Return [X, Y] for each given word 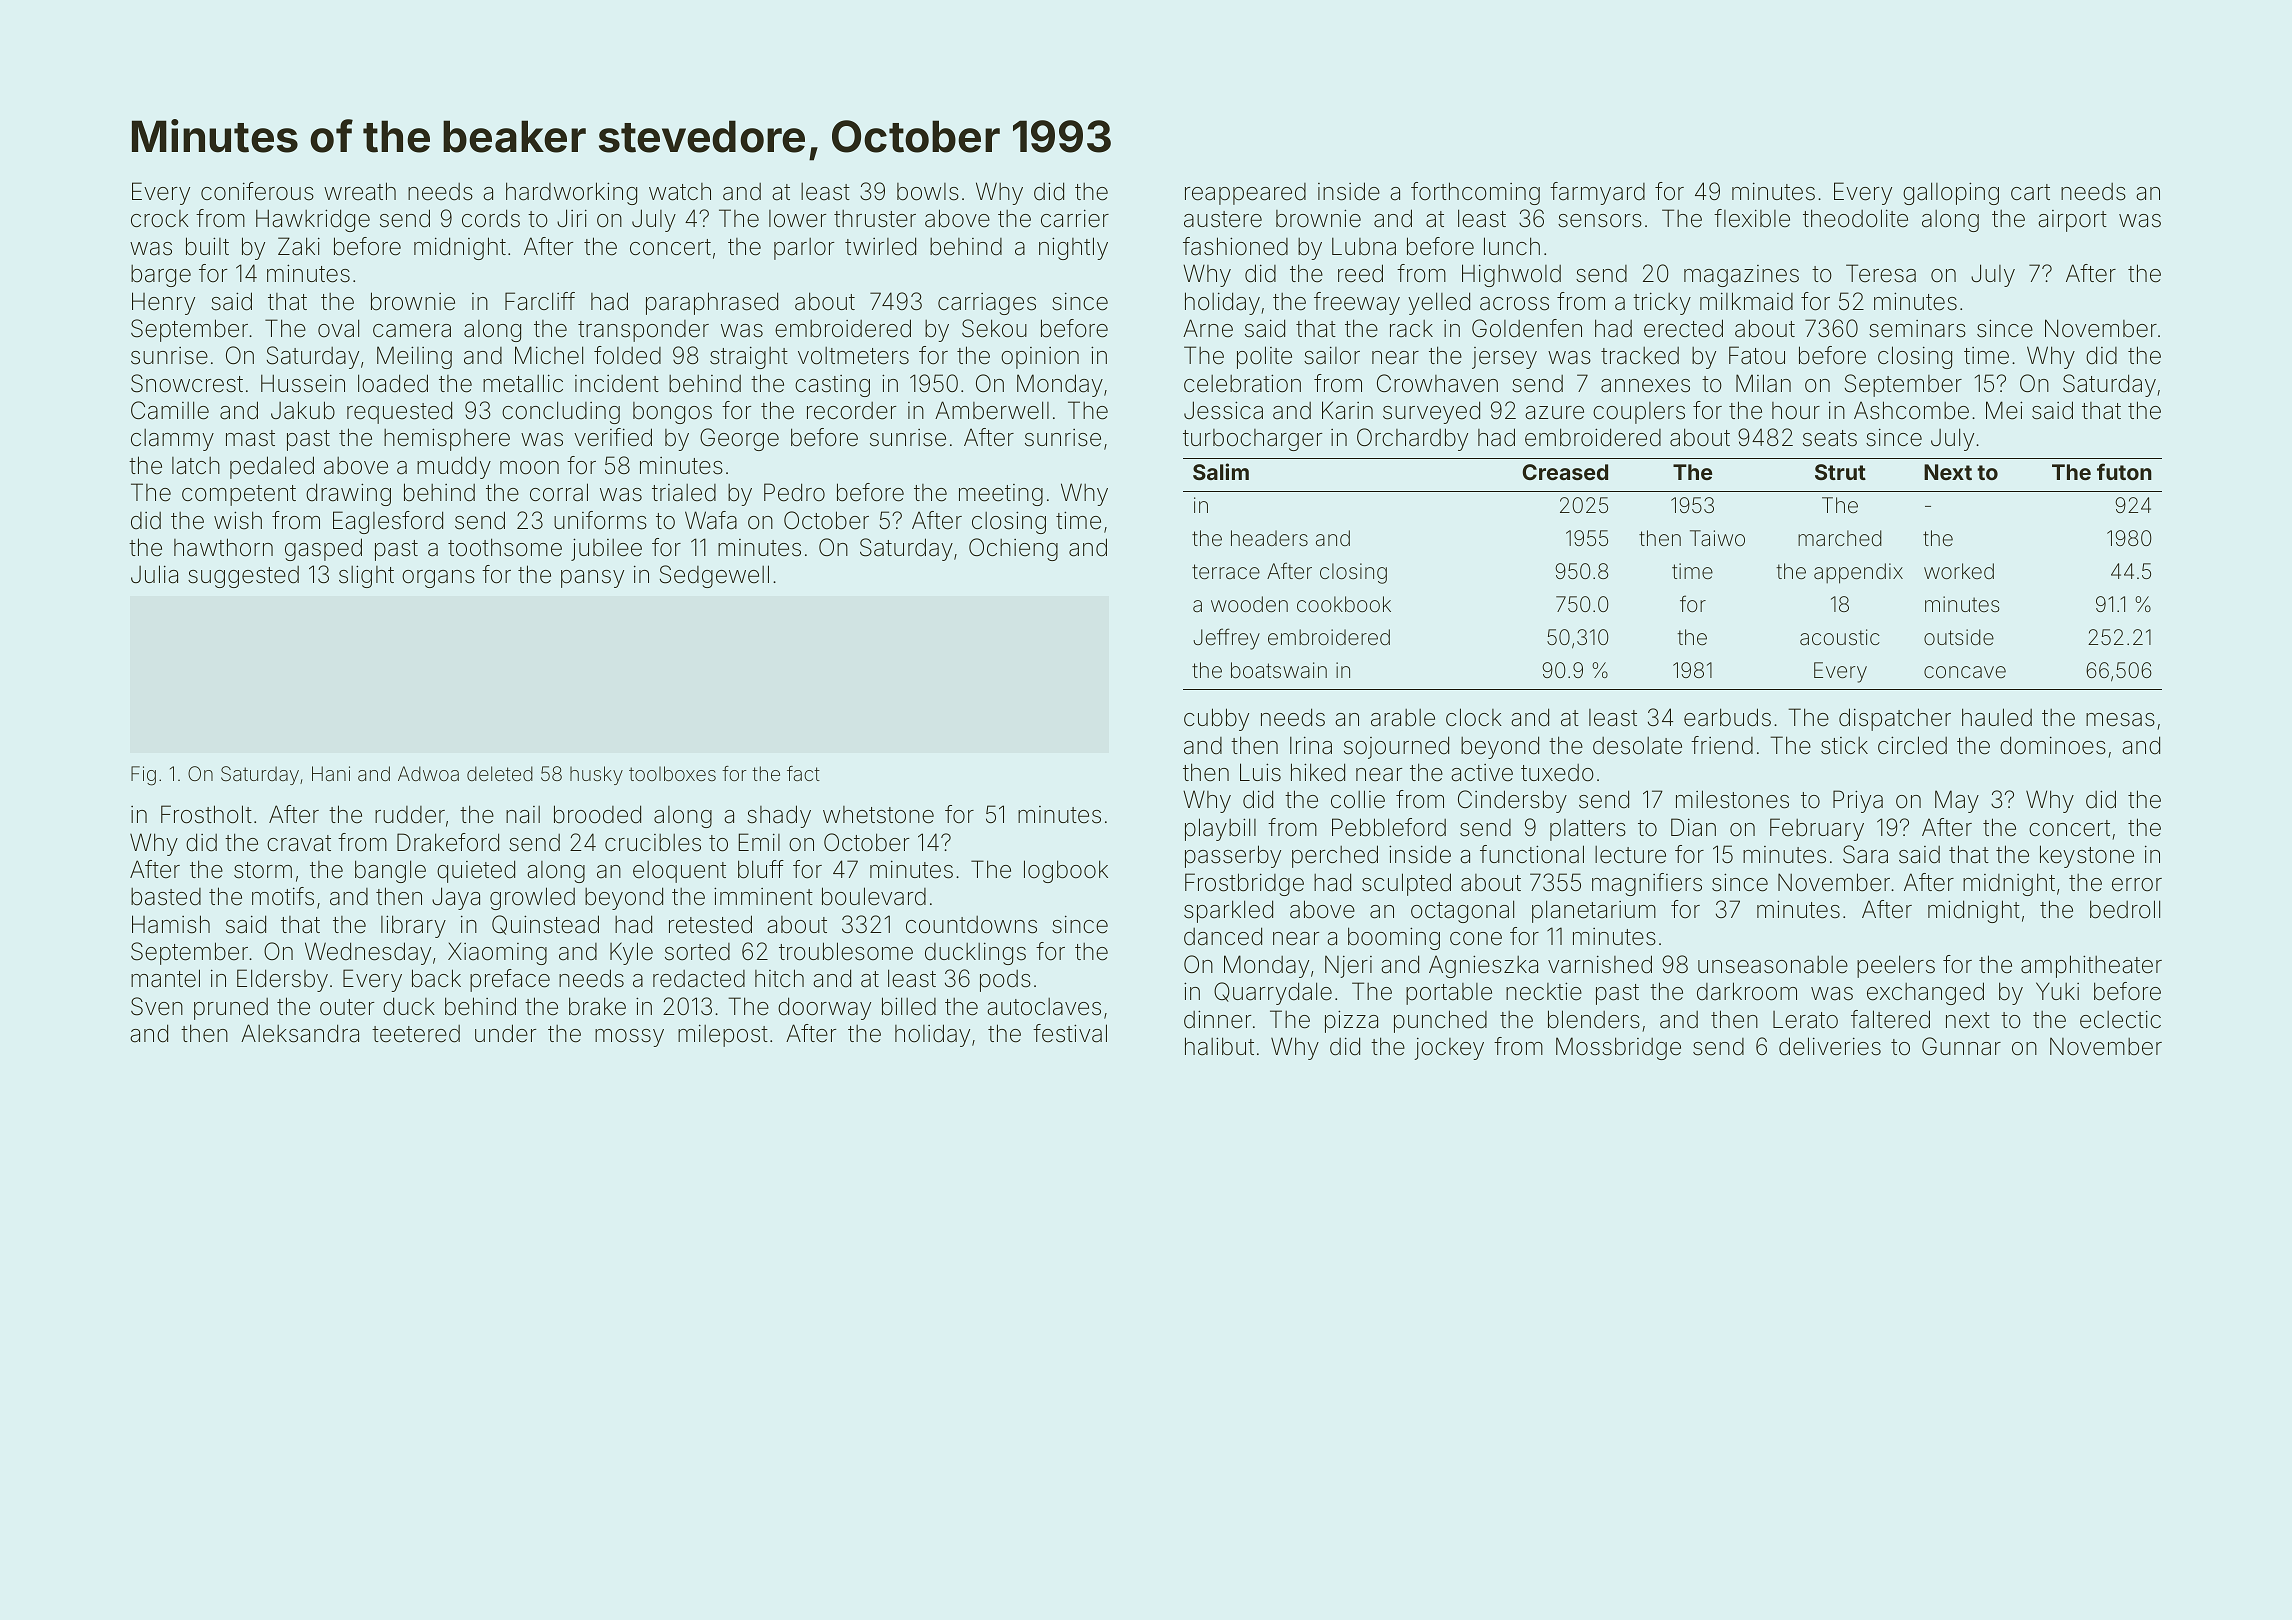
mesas [2120, 720]
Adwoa [428, 773]
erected [1683, 328]
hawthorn [223, 547]
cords [491, 218]
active [1482, 773]
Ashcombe [1911, 410]
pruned [231, 1009]
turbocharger [1252, 440]
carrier [1075, 218]
